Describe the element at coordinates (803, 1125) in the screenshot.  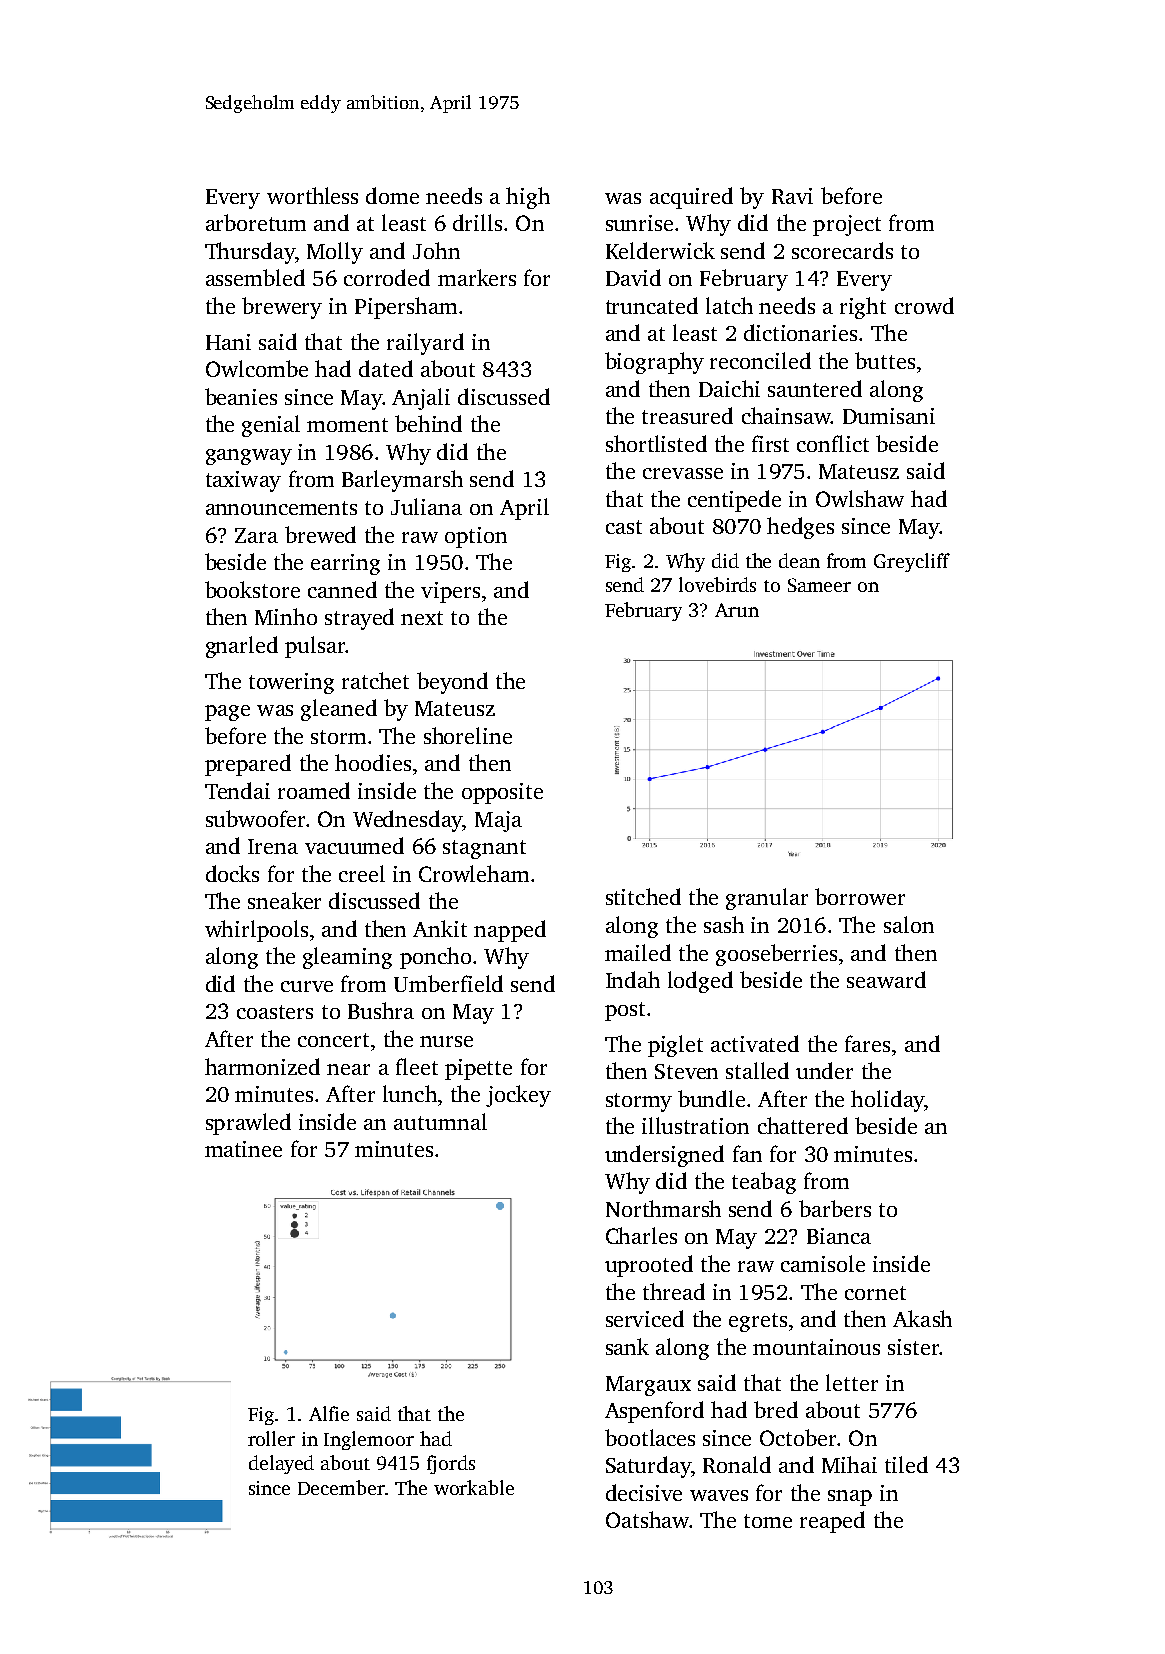
I see `chattered` at that location.
